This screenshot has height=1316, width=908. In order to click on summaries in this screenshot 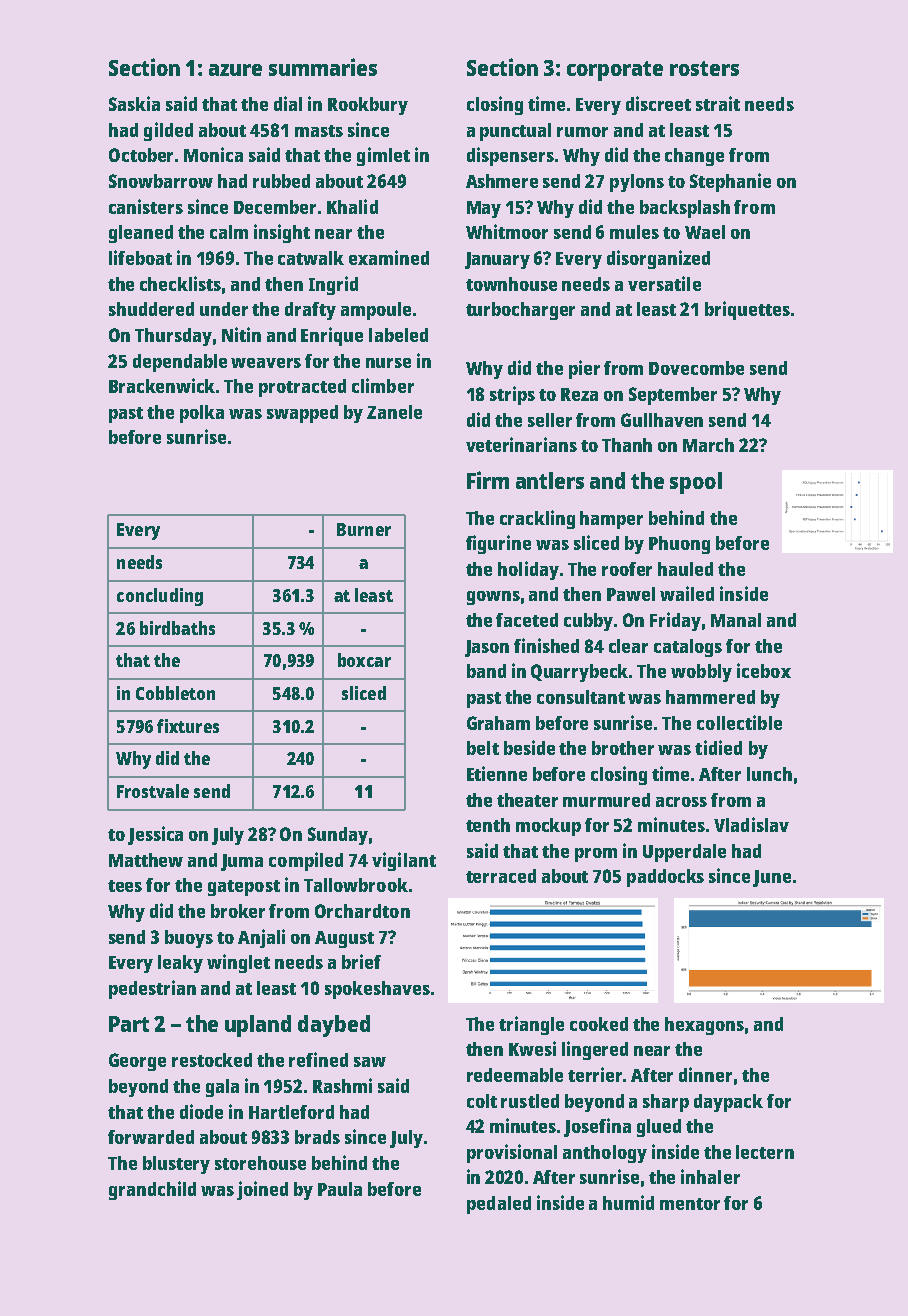, I will do `click(323, 67)`.
